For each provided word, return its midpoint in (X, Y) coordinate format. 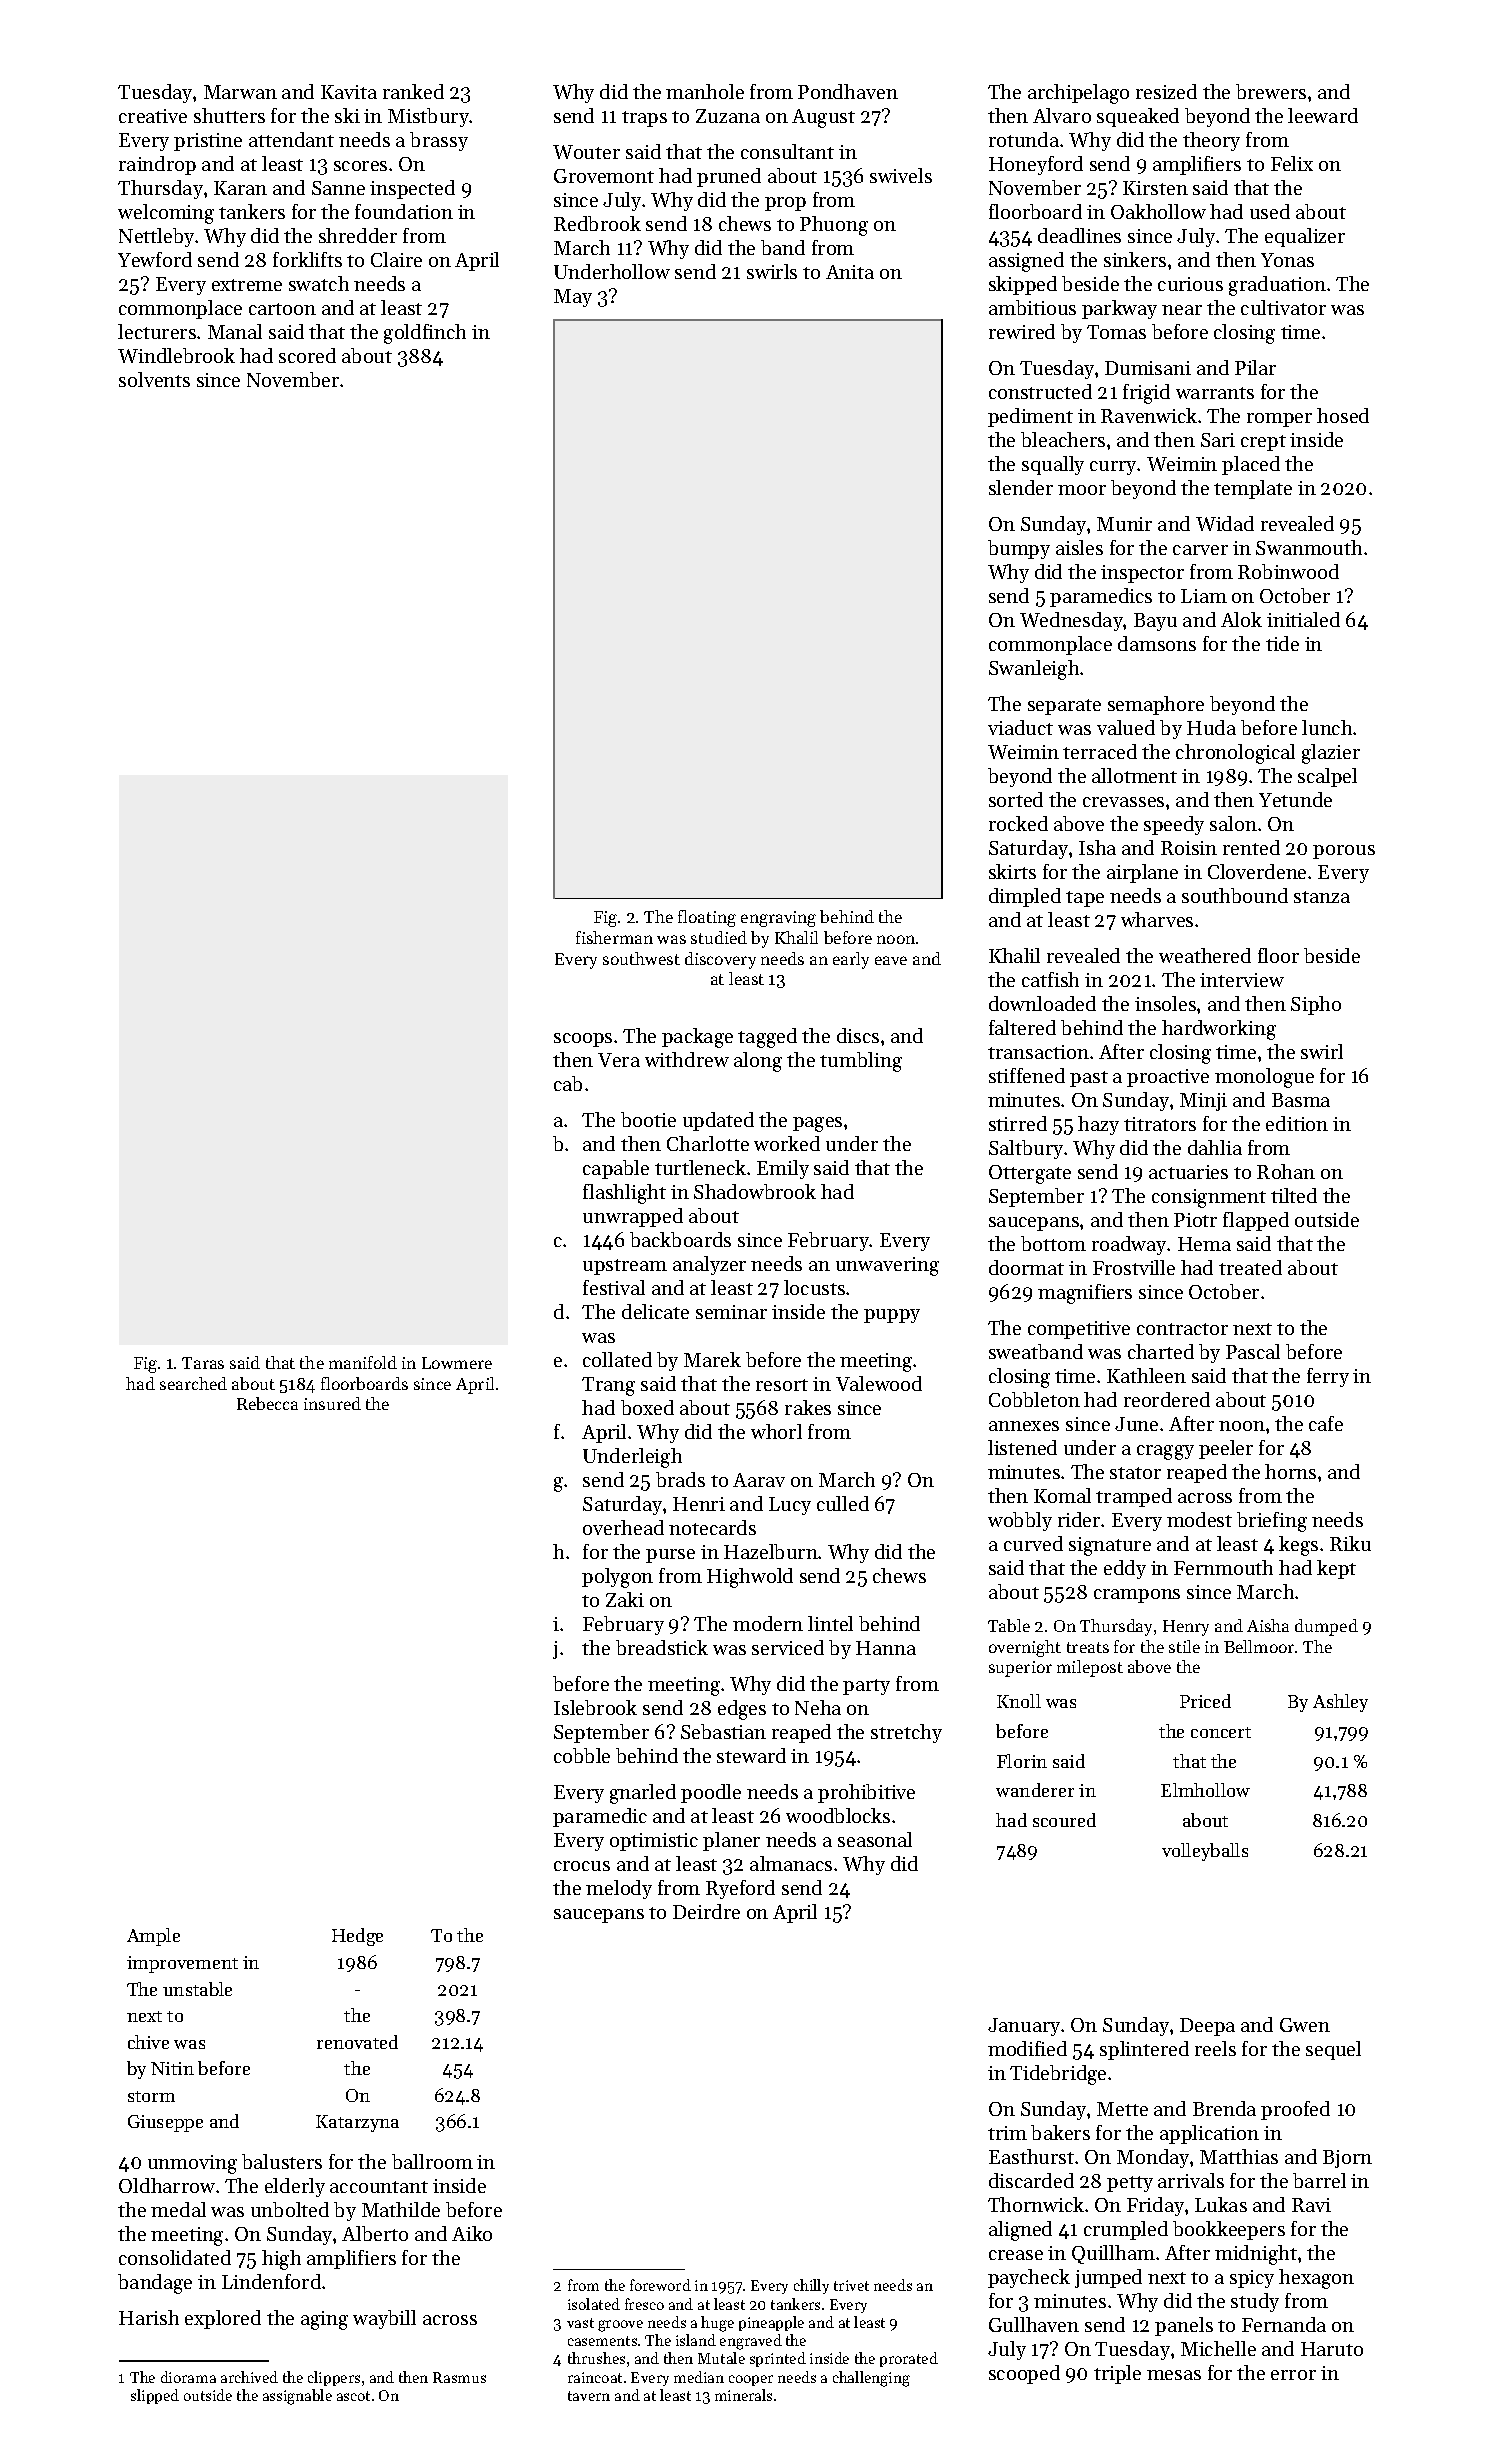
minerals (743, 2395)
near (1182, 310)
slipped (155, 2396)
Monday (1153, 2158)
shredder (358, 235)
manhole (705, 91)
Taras (203, 1363)
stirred (1018, 1123)
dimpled (1025, 897)
